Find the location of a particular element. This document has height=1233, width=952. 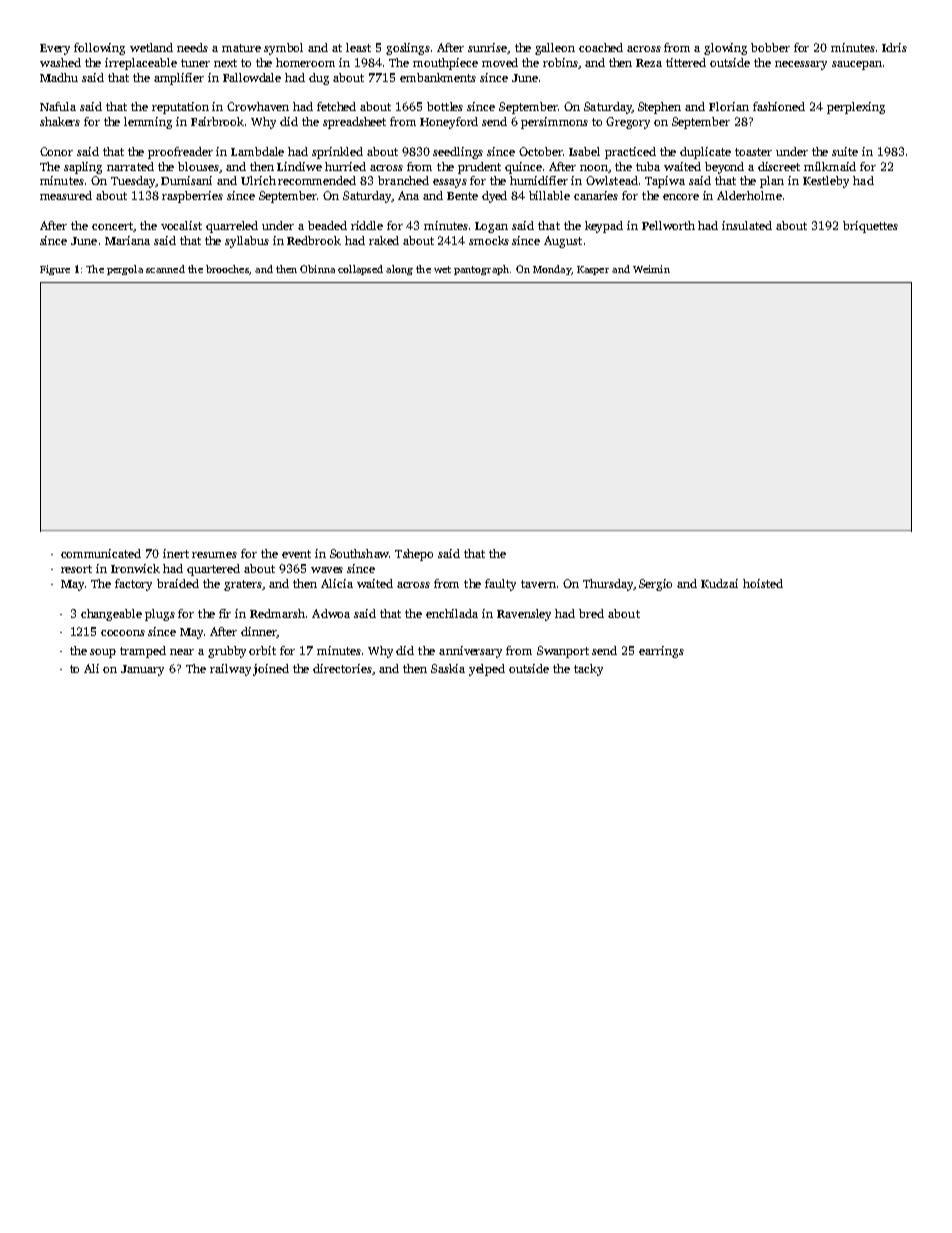

Tshepo is located at coordinates (414, 555).
